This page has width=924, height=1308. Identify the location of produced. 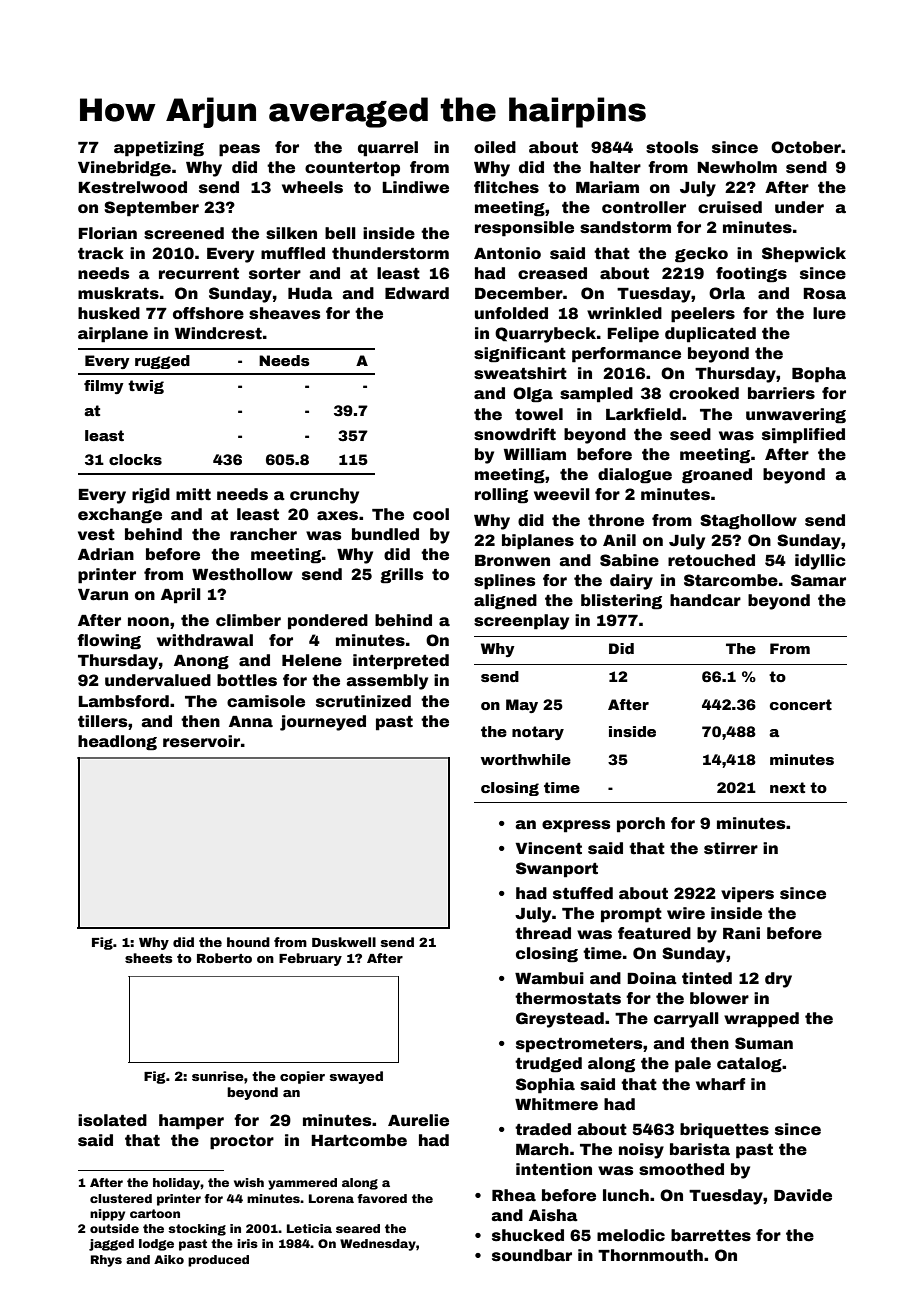
(218, 1261).
